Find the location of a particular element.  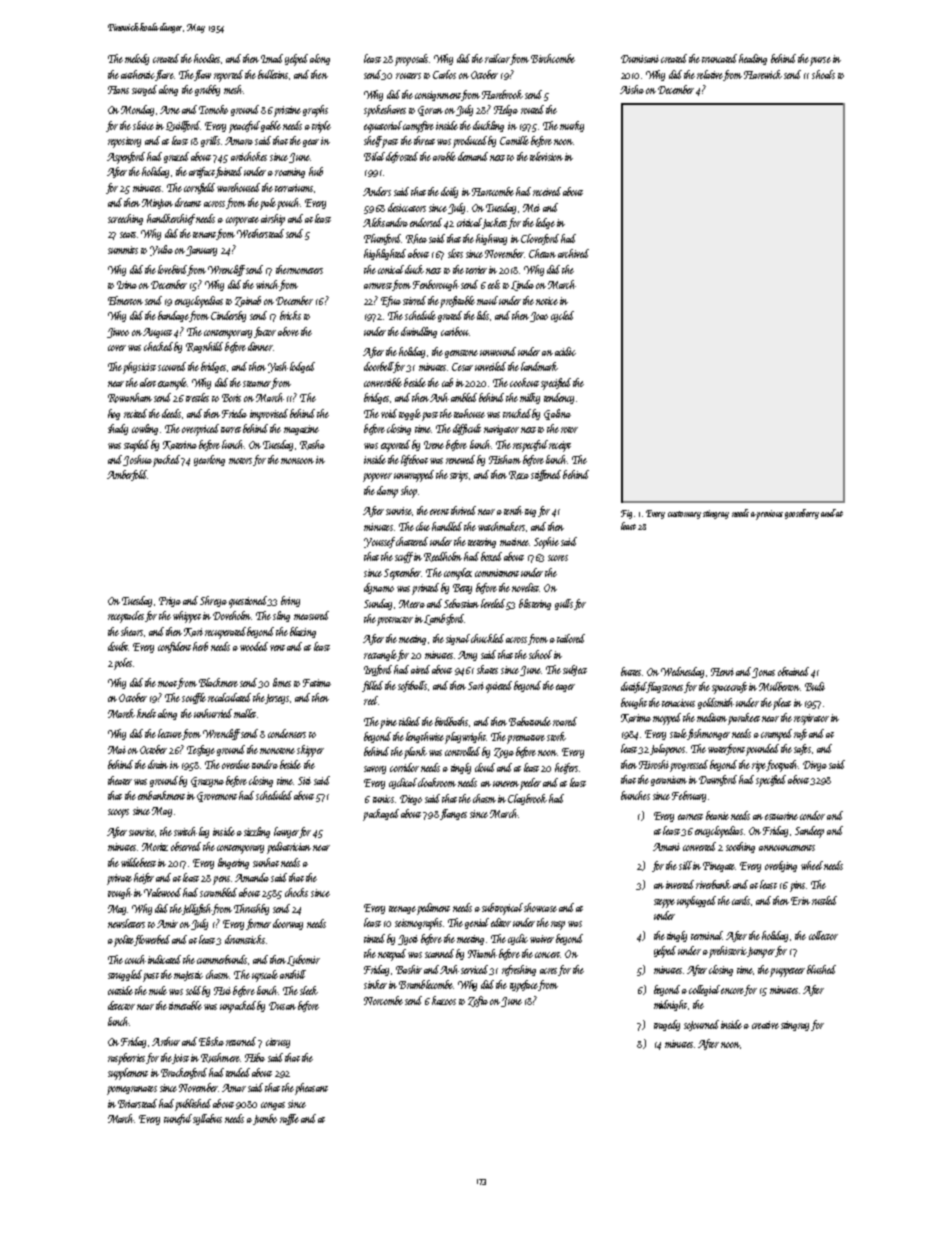

railcar is located at coordinates (497, 58).
